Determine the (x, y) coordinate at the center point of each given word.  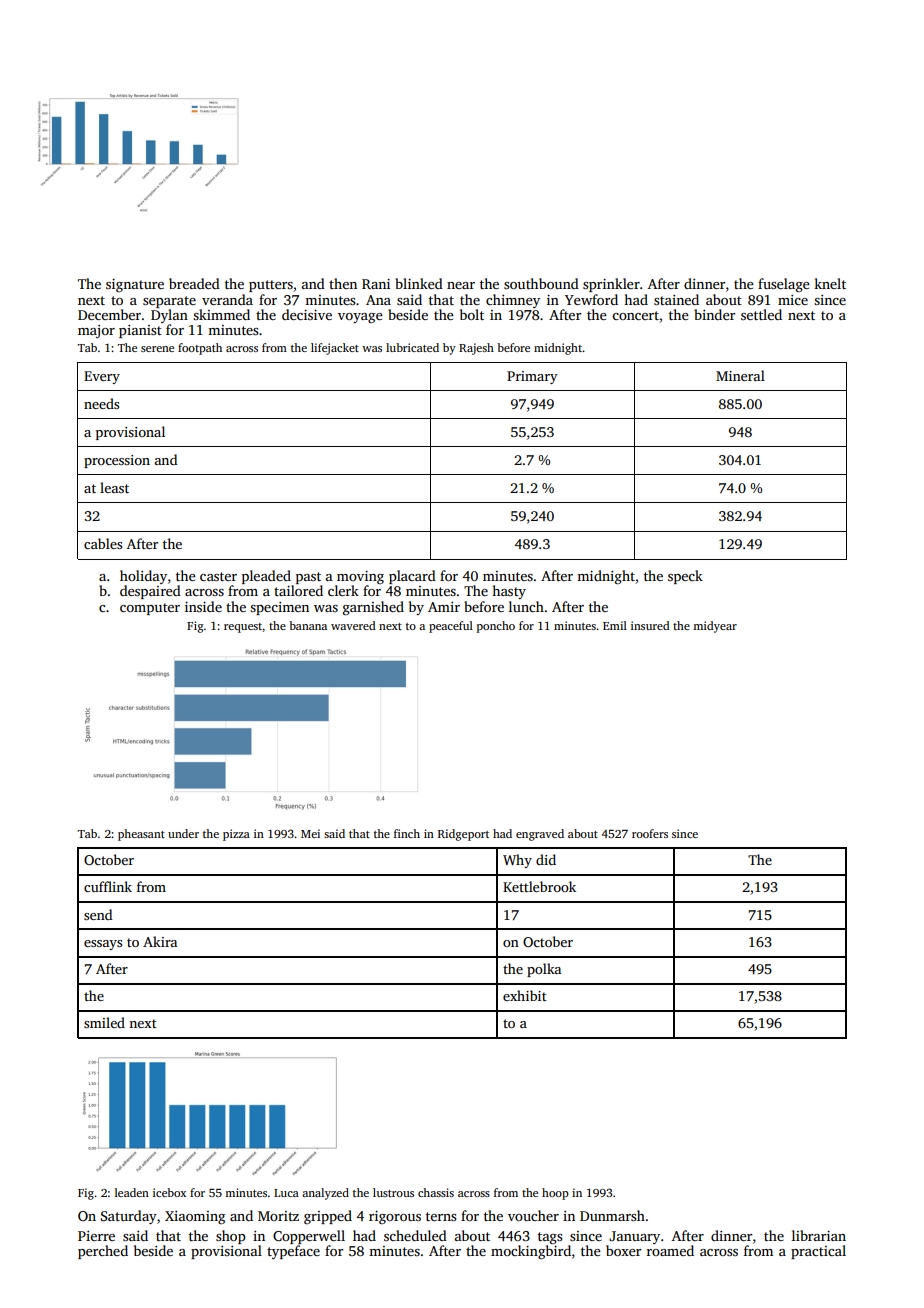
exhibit (525, 995)
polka (544, 970)
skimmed (221, 314)
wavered (353, 625)
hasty (509, 592)
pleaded (266, 577)
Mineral (740, 375)
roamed (670, 1250)
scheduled (415, 1235)
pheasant (141, 835)
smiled (104, 1022)
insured (650, 625)
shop (231, 1237)
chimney (513, 301)
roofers (650, 833)
